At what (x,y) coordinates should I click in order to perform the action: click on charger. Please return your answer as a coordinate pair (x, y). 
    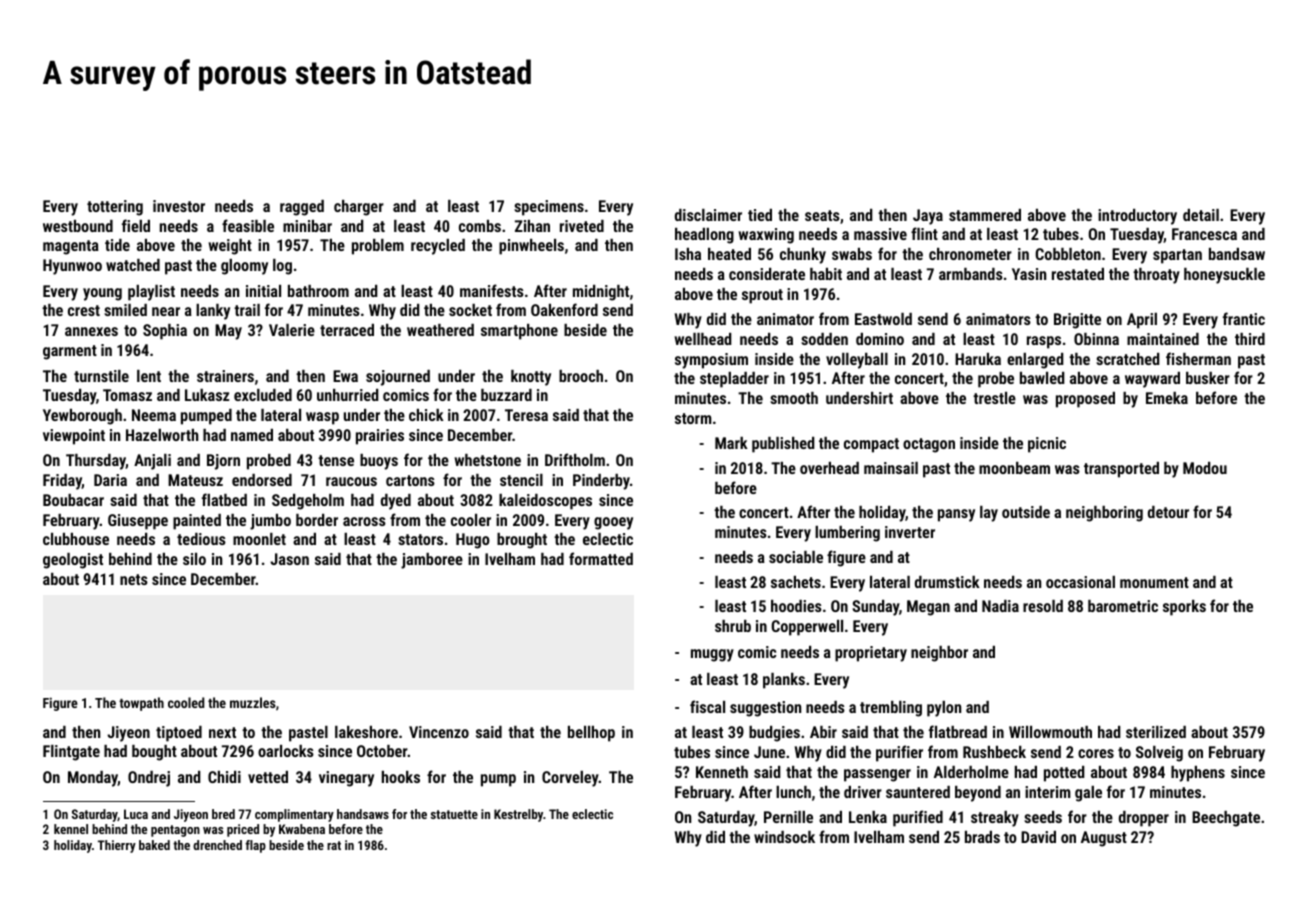
    Looking at the image, I should click on (359, 208).
